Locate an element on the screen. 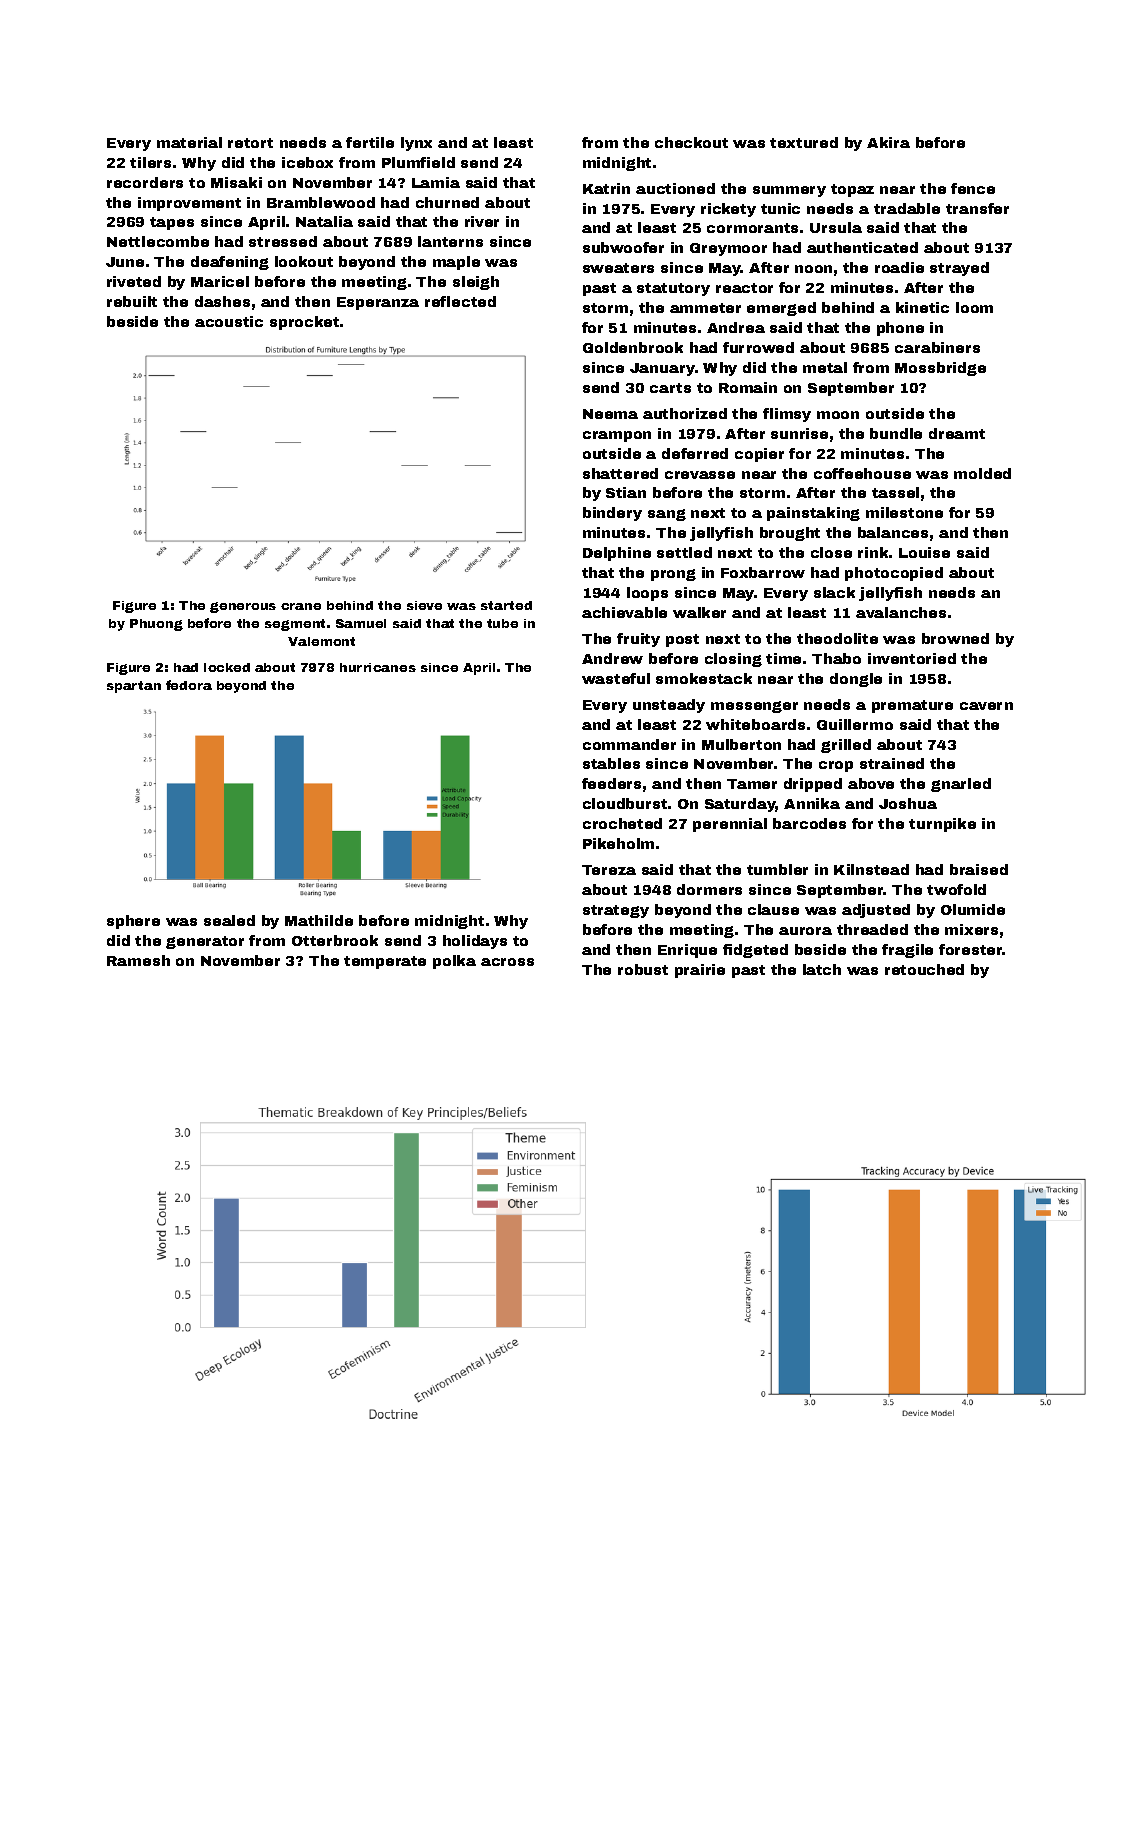 This screenshot has height=1846, width=1121. tapes is located at coordinates (172, 223).
